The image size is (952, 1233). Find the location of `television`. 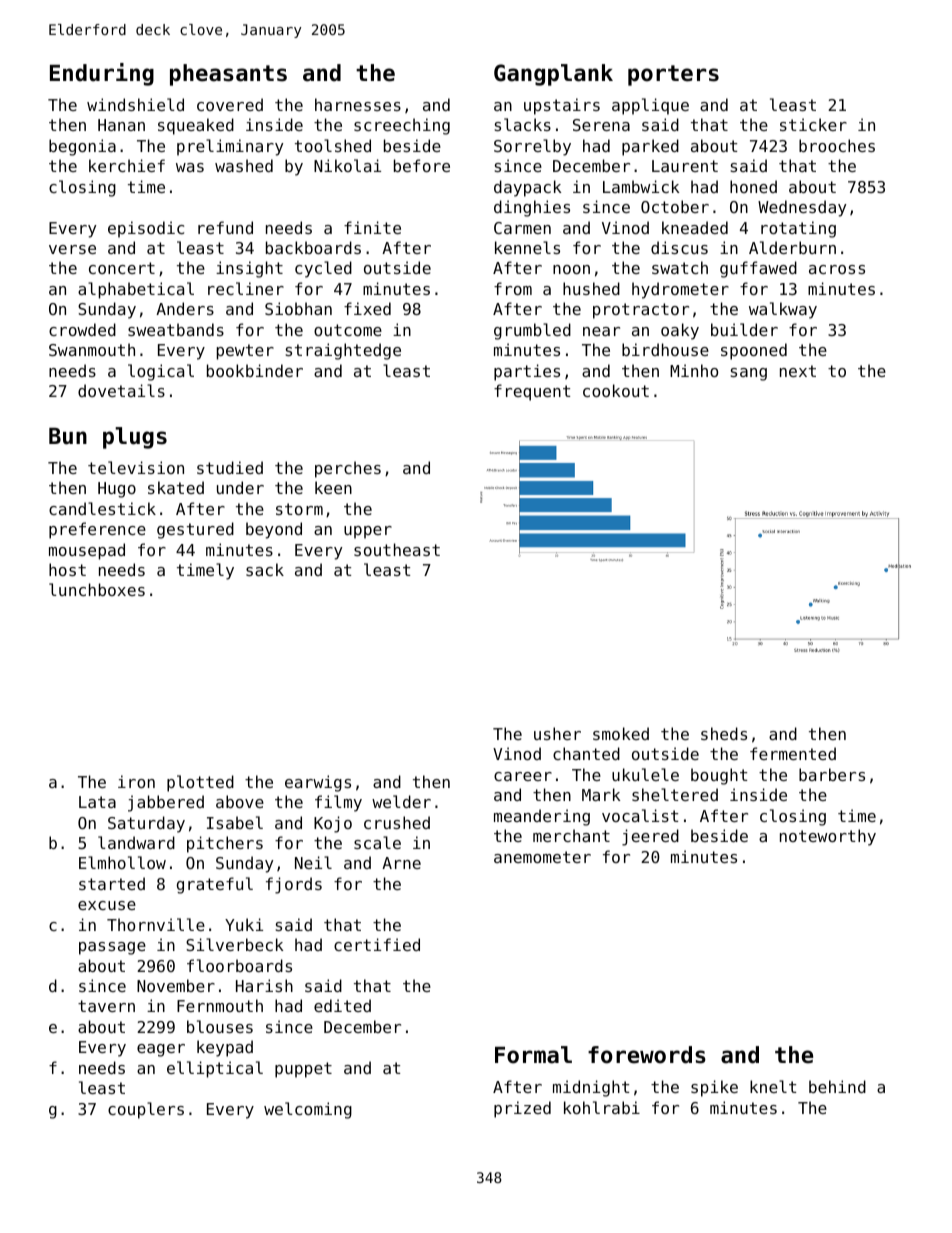

television is located at coordinates (136, 467).
